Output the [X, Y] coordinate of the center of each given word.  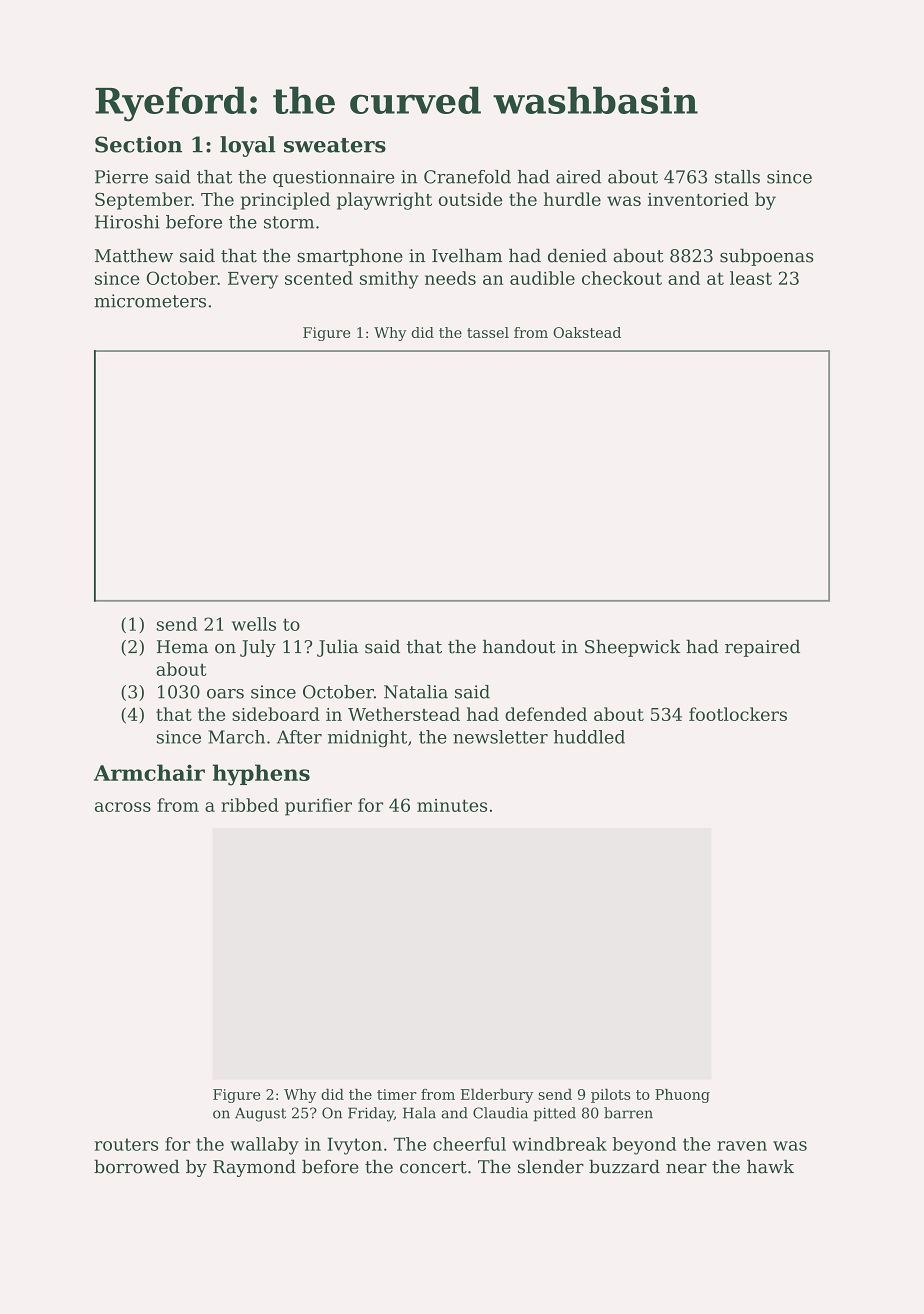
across [123, 807]
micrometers [150, 301]
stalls [737, 177]
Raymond [254, 1168]
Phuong [682, 1096]
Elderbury [497, 1096]
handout [519, 646]
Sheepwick [633, 648]
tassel [488, 332]
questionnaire [334, 178]
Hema [182, 647]
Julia [337, 648]
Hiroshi [127, 222]
